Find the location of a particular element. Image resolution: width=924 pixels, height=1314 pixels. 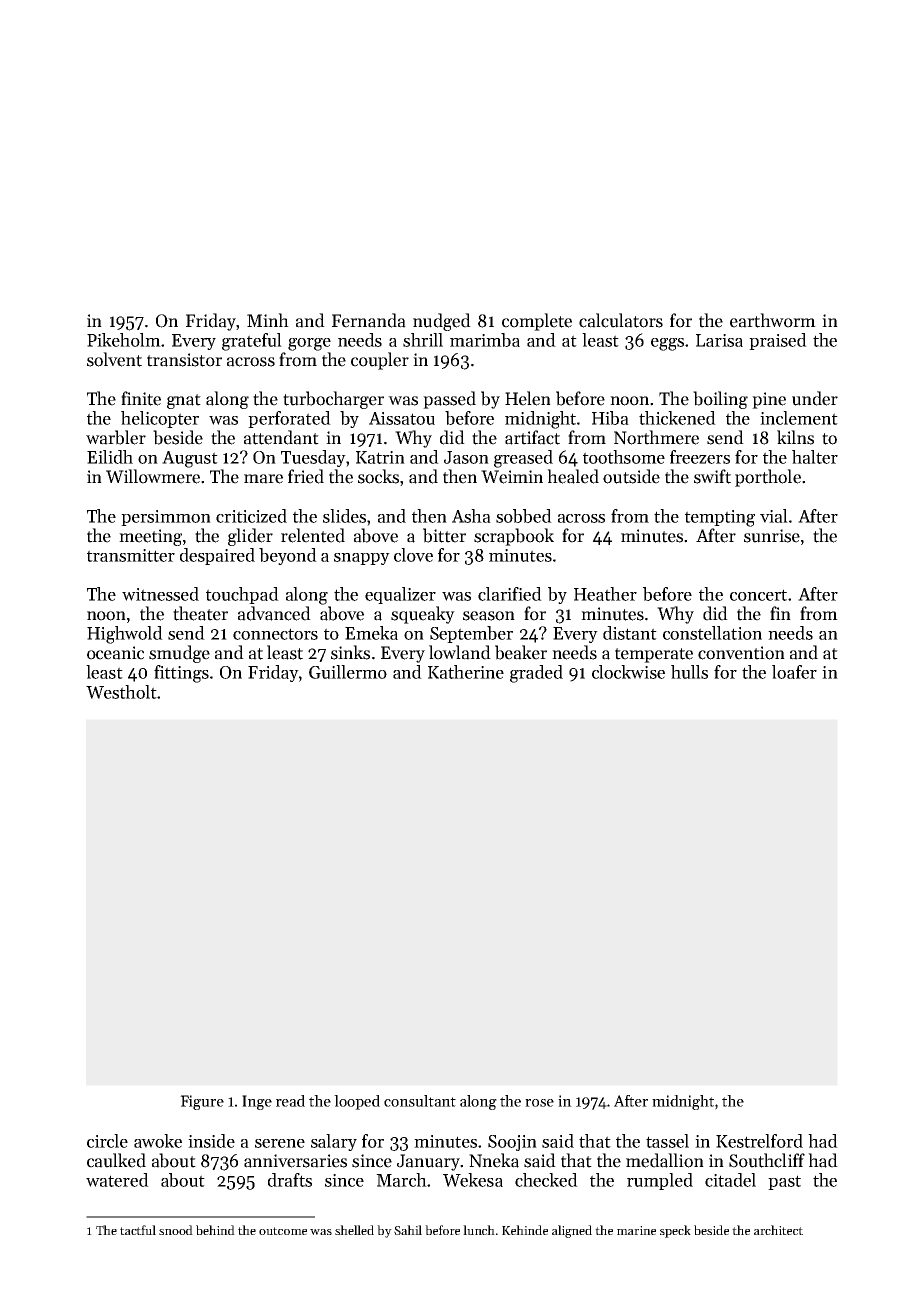

Figure is located at coordinates (202, 1102).
